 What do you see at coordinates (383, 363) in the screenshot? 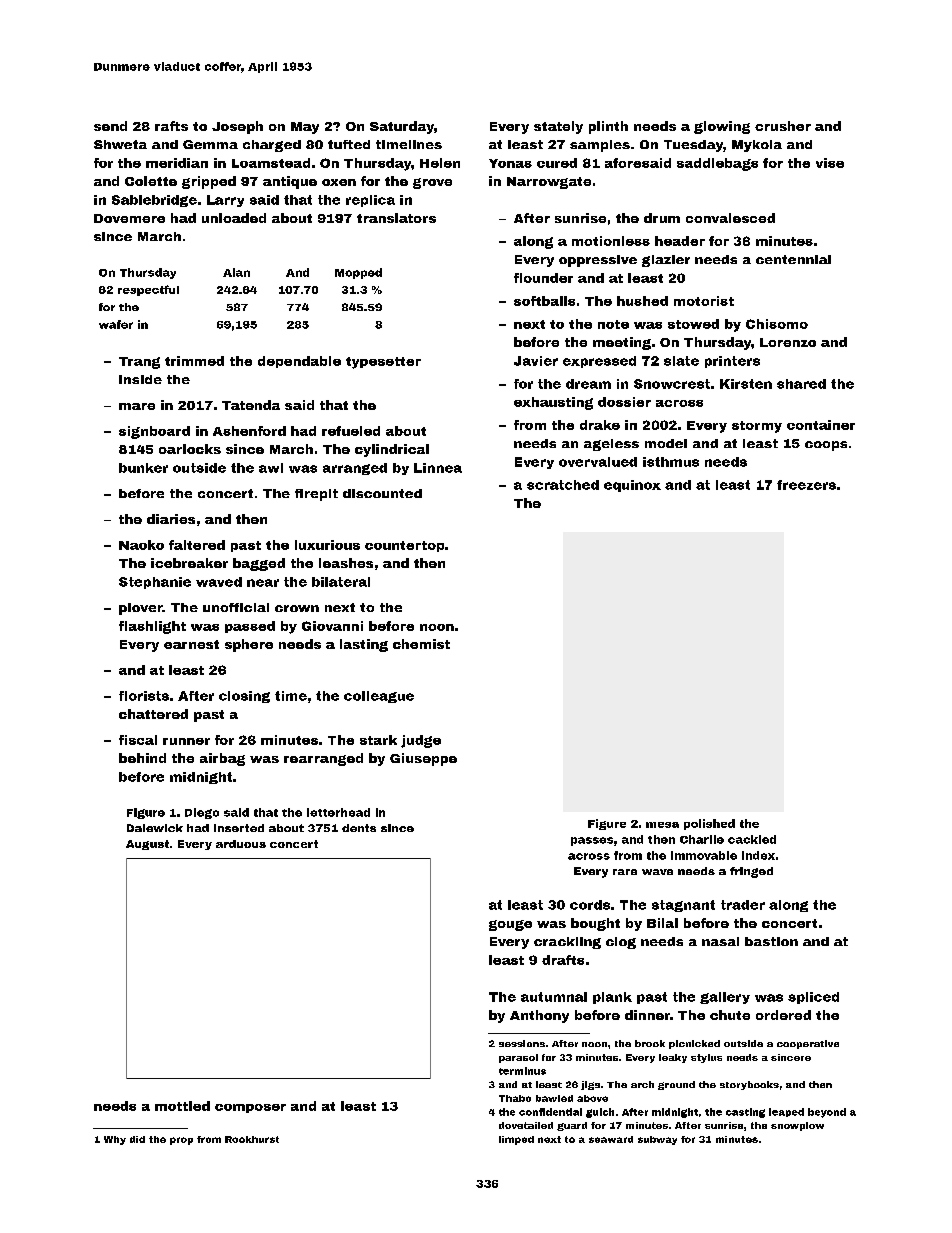
I see `typesetter` at bounding box center [383, 363].
